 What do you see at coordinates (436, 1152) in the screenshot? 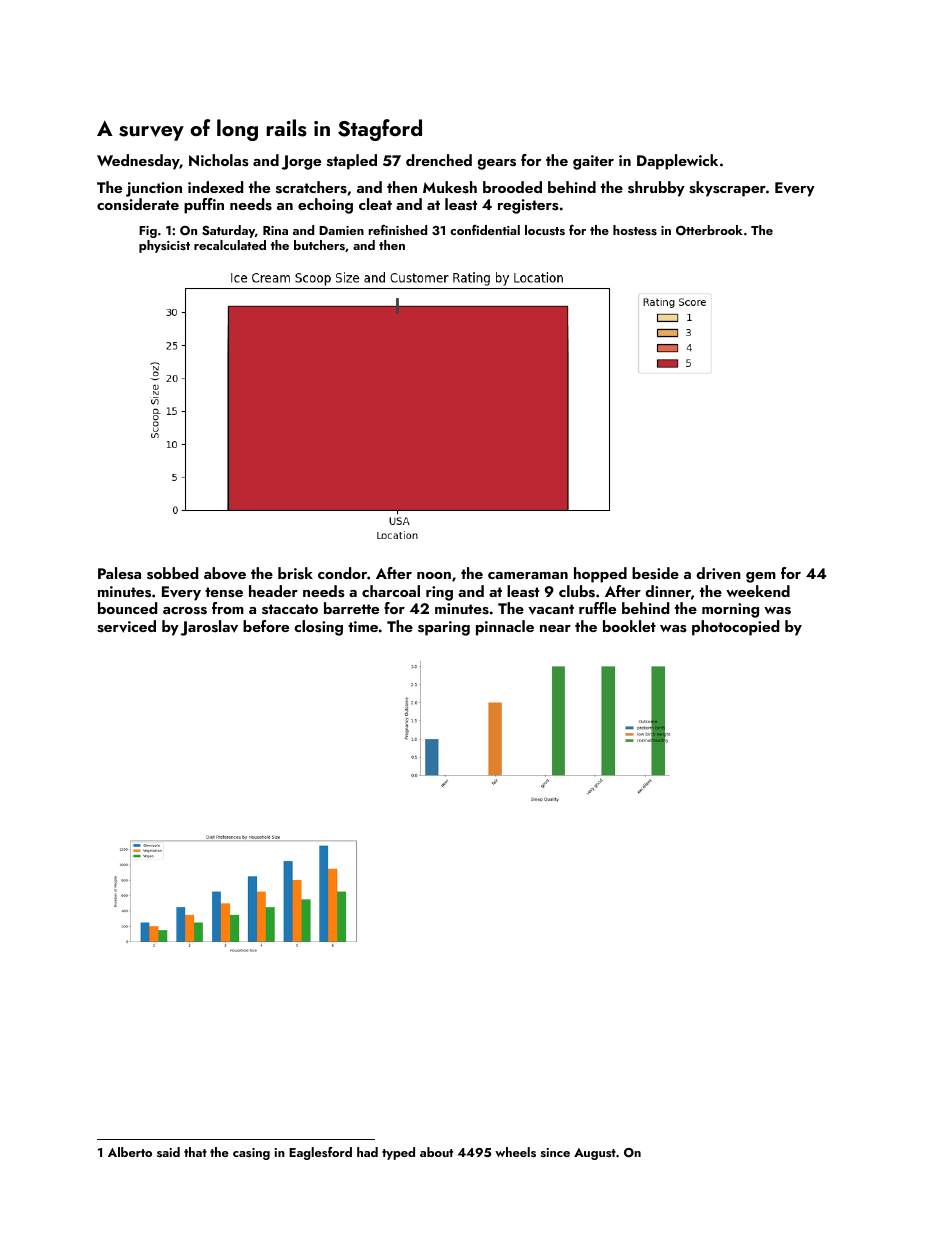
I see `about` at bounding box center [436, 1152].
